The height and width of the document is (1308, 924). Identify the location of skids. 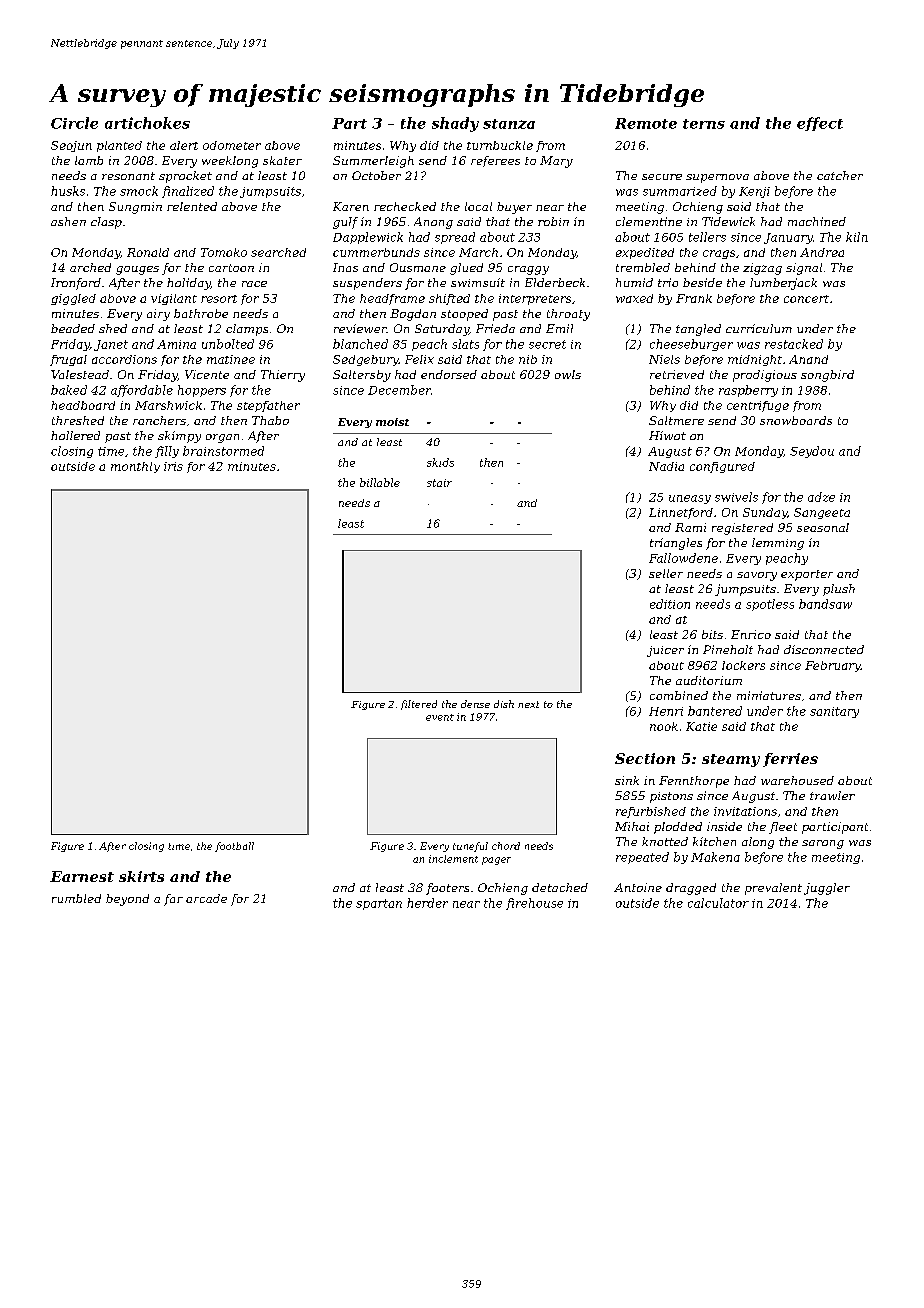
(440, 462).
